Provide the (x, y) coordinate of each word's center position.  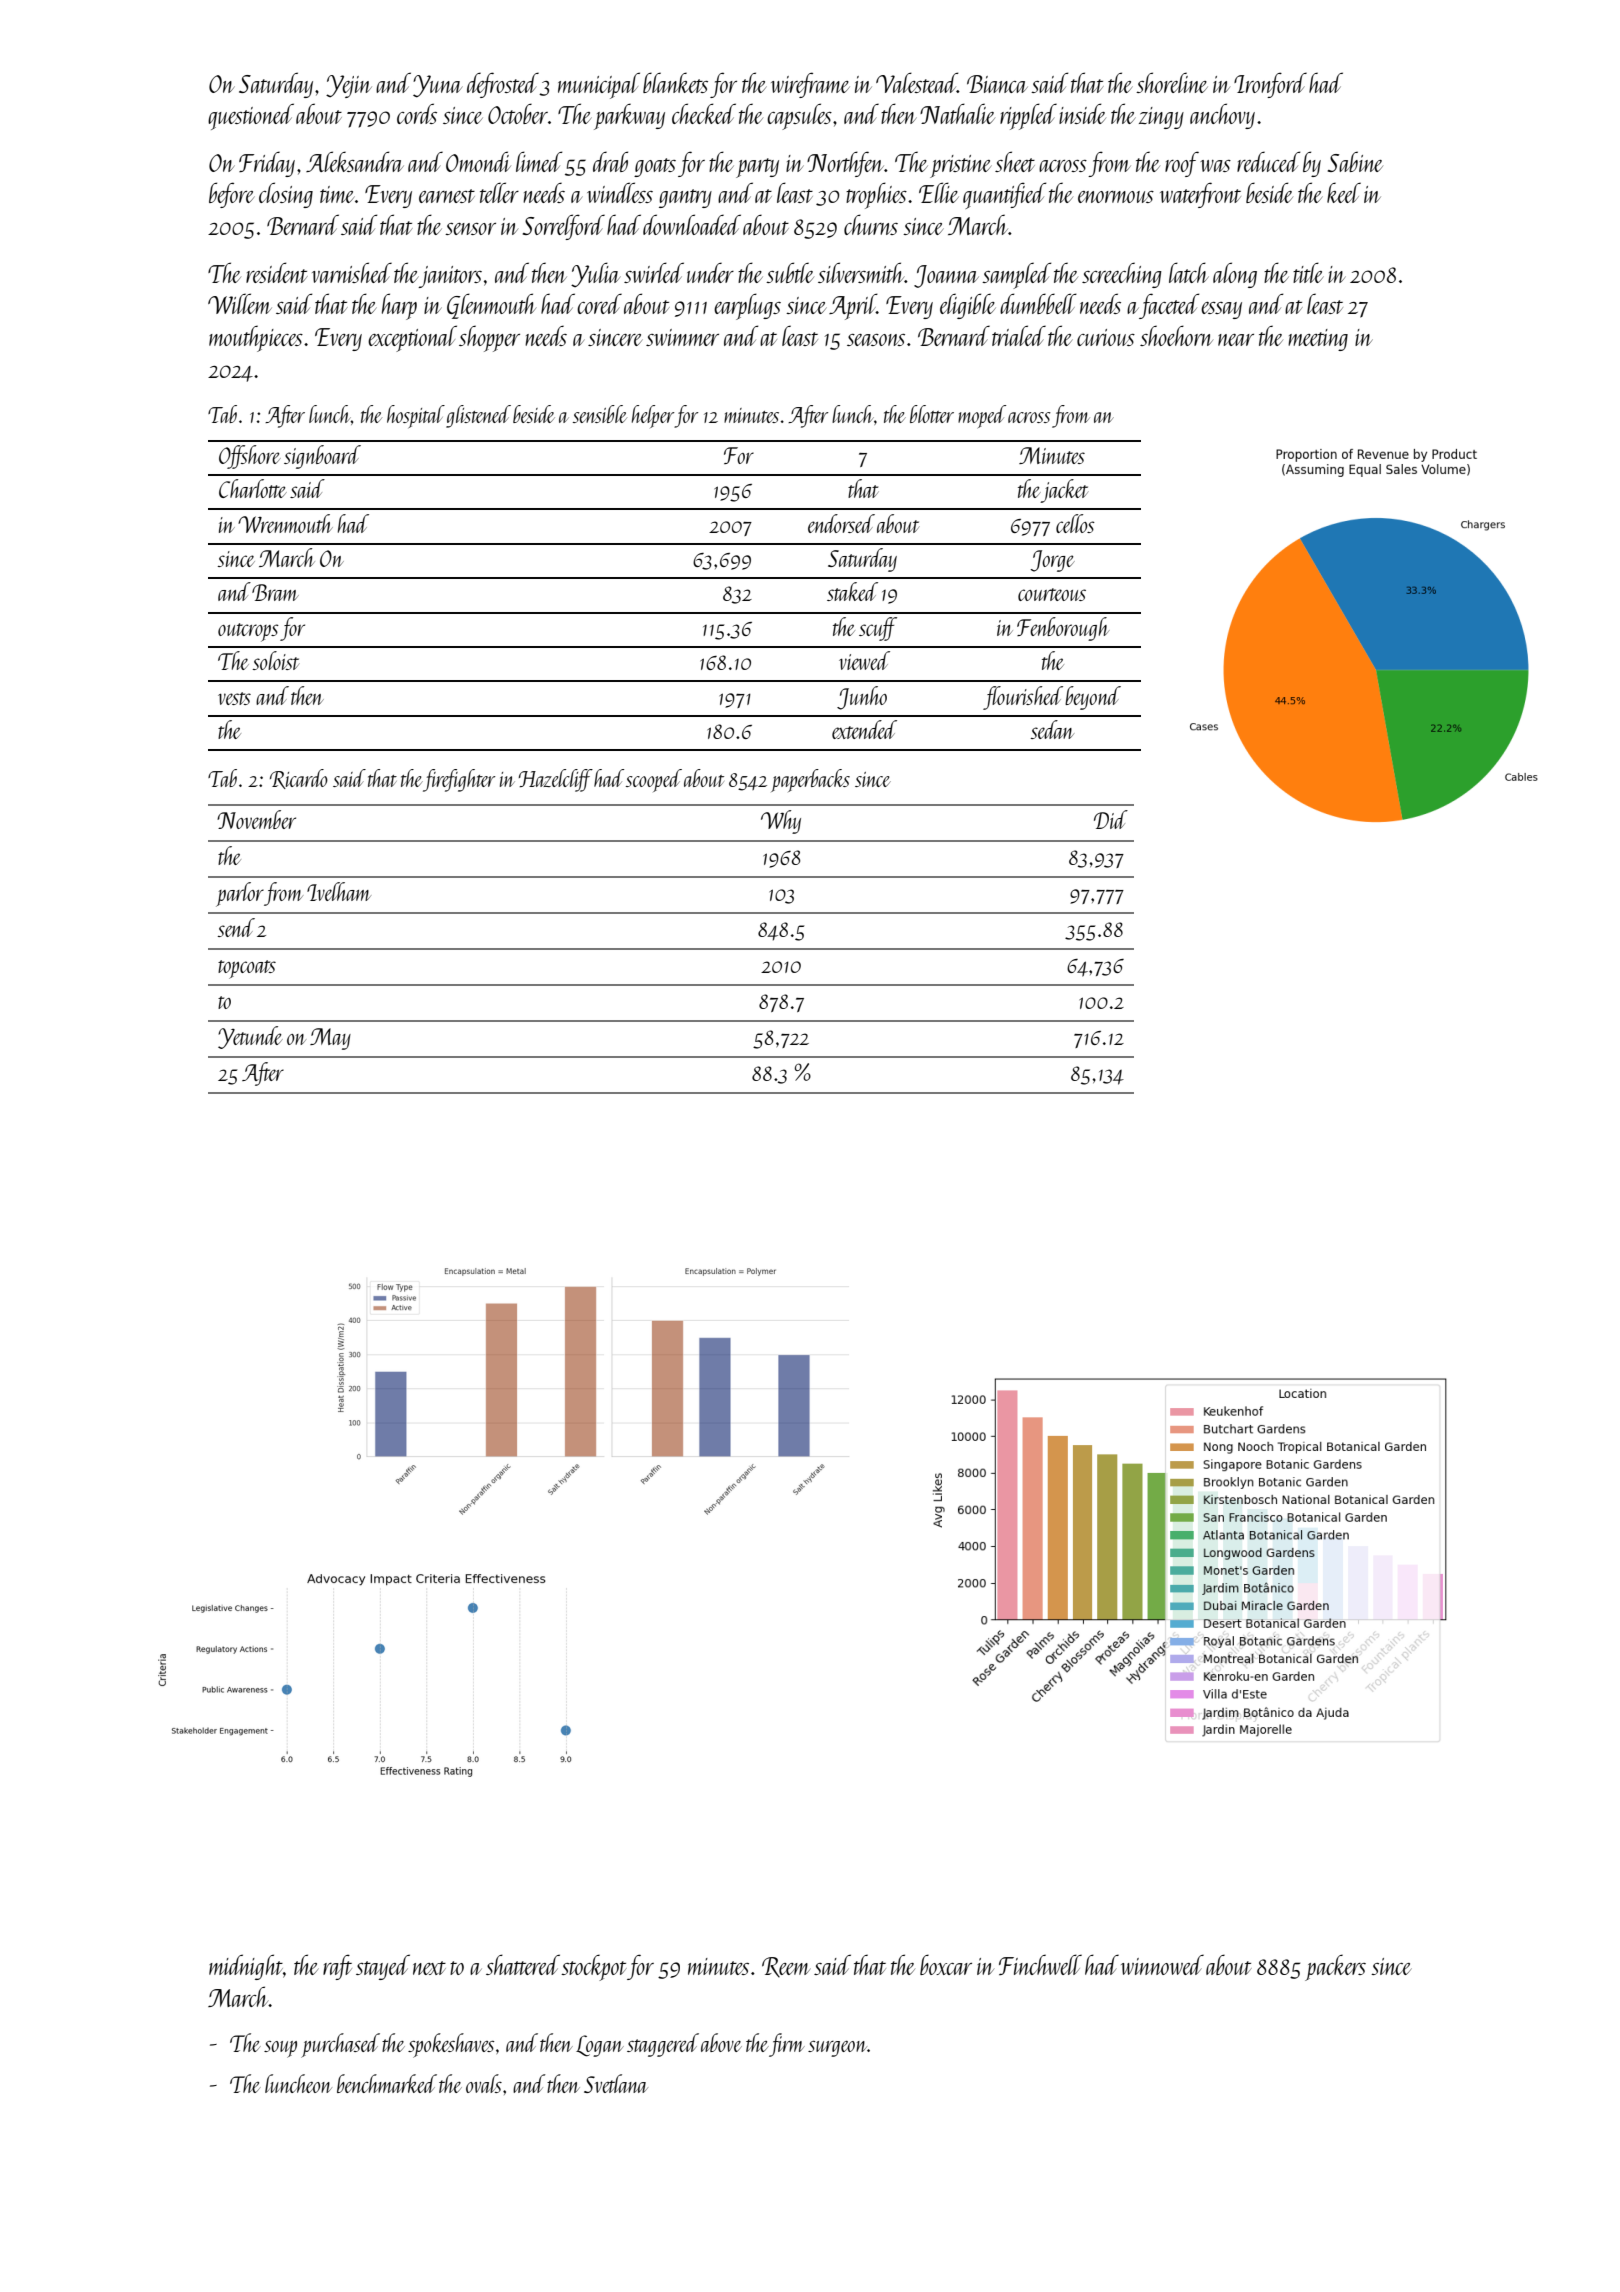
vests (234, 698)
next (429, 1968)
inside (1082, 113)
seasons (876, 340)
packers (1335, 1967)
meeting (1318, 340)
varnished (352, 272)
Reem (786, 1967)
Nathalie (957, 113)
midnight (246, 1967)
